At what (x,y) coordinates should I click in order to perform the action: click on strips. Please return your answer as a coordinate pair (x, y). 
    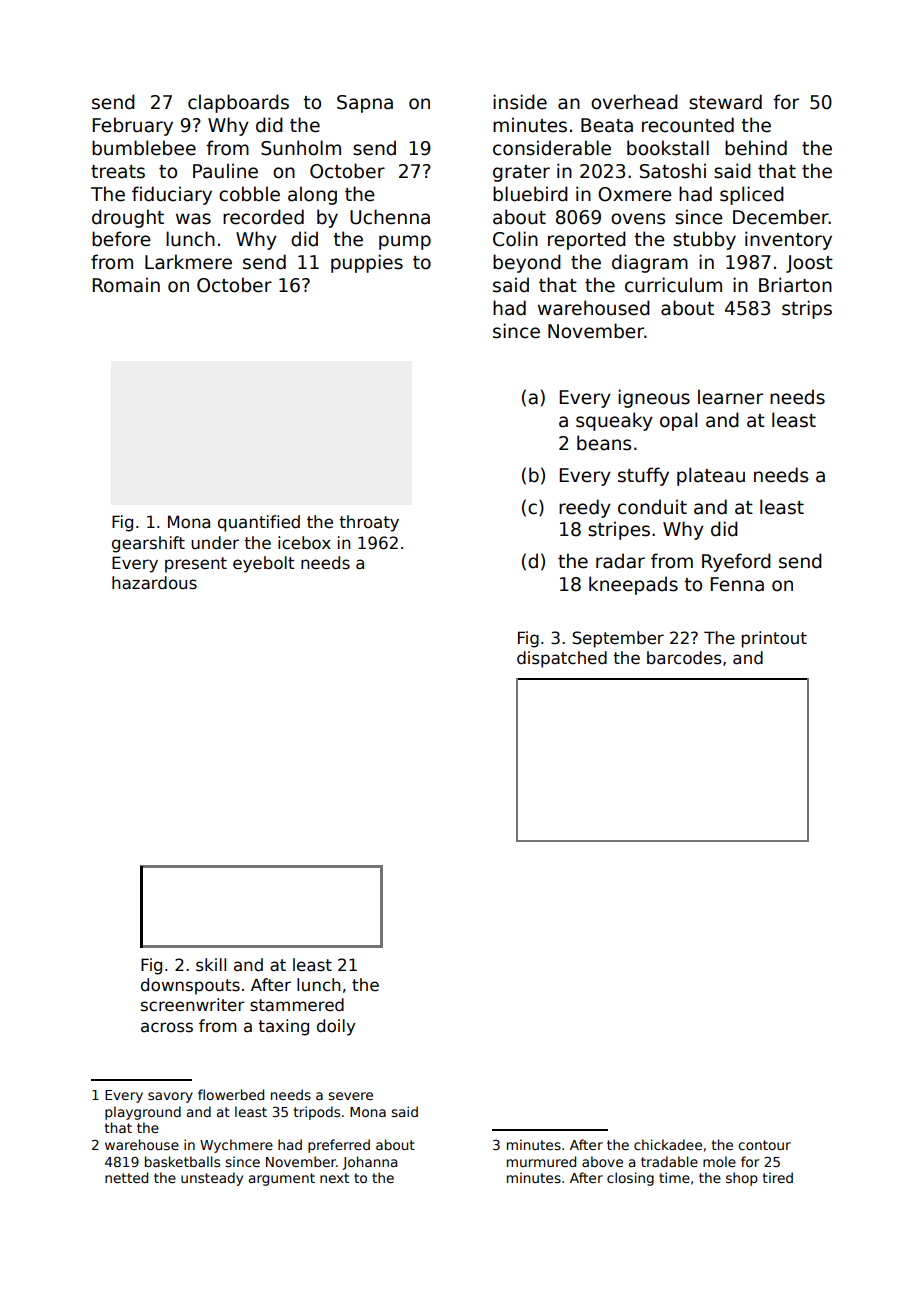
    Looking at the image, I should click on (807, 309).
